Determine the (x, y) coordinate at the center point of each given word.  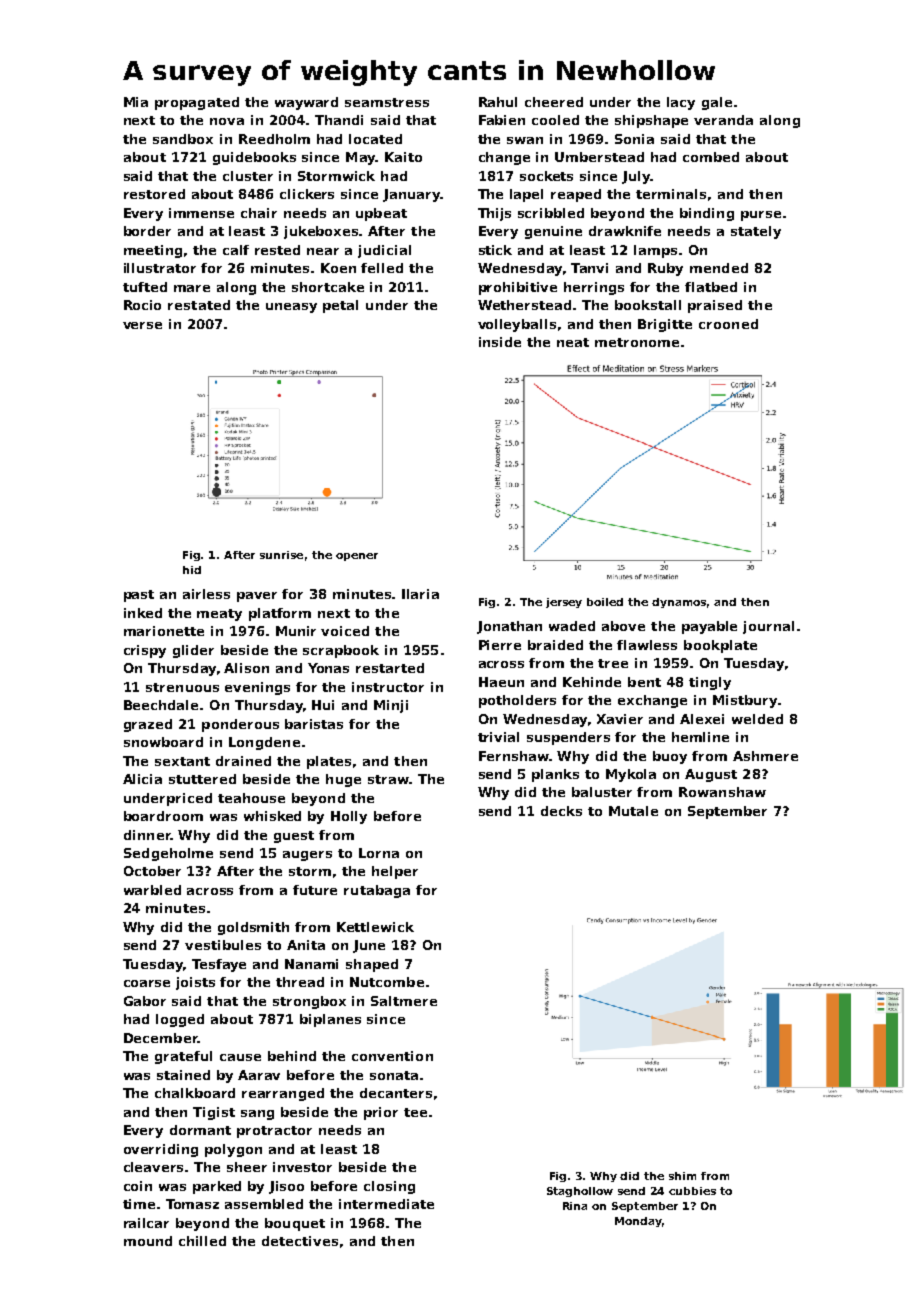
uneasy (291, 308)
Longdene (264, 743)
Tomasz (192, 1204)
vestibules (223, 945)
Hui (323, 705)
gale (717, 103)
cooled (555, 120)
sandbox (183, 139)
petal (340, 306)
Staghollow (580, 1192)
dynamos (679, 603)
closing (389, 1187)
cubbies (692, 1191)
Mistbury (745, 701)
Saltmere (404, 1001)
